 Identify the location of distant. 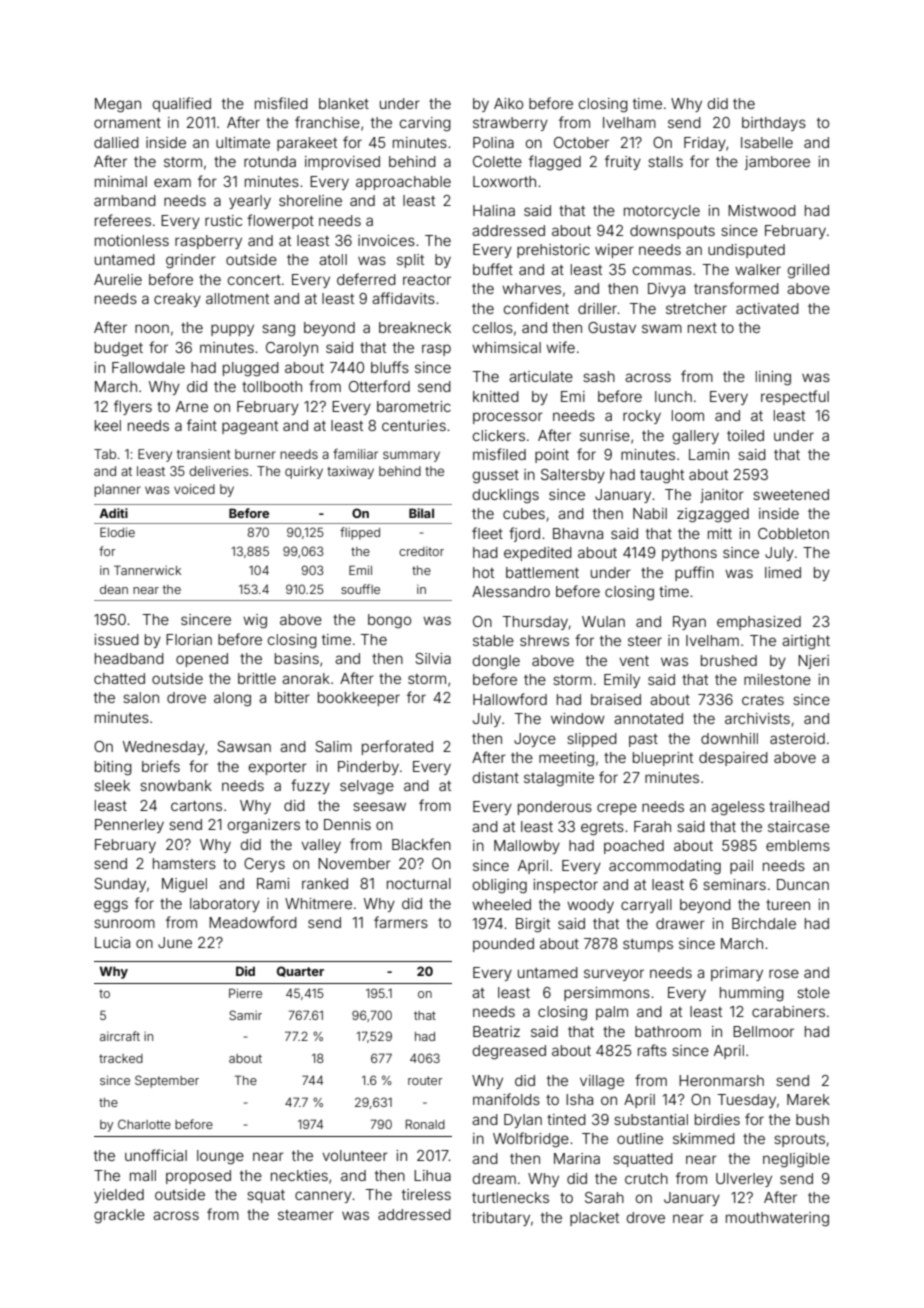
(495, 777).
